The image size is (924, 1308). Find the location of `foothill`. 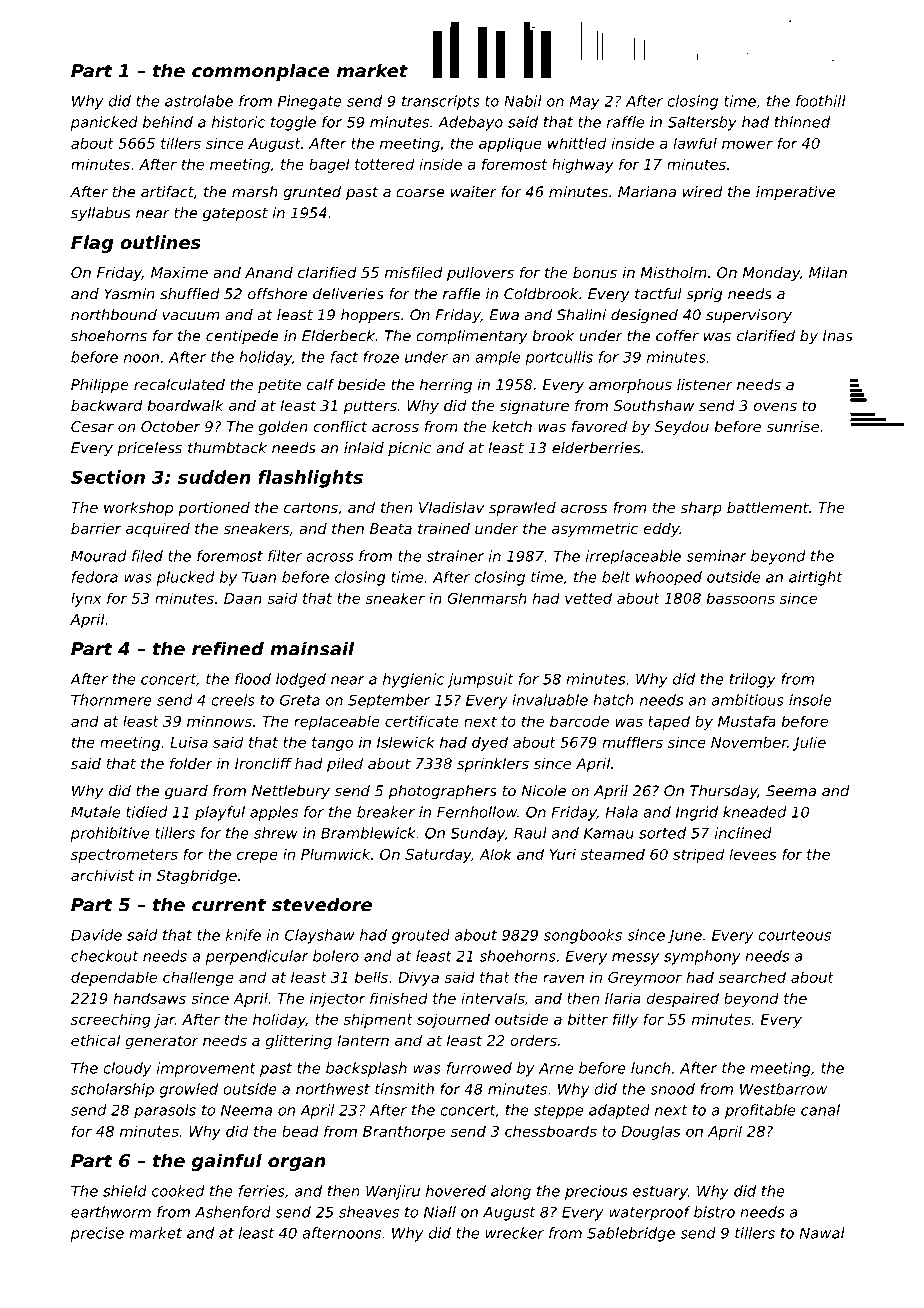

foothill is located at coordinates (821, 101).
